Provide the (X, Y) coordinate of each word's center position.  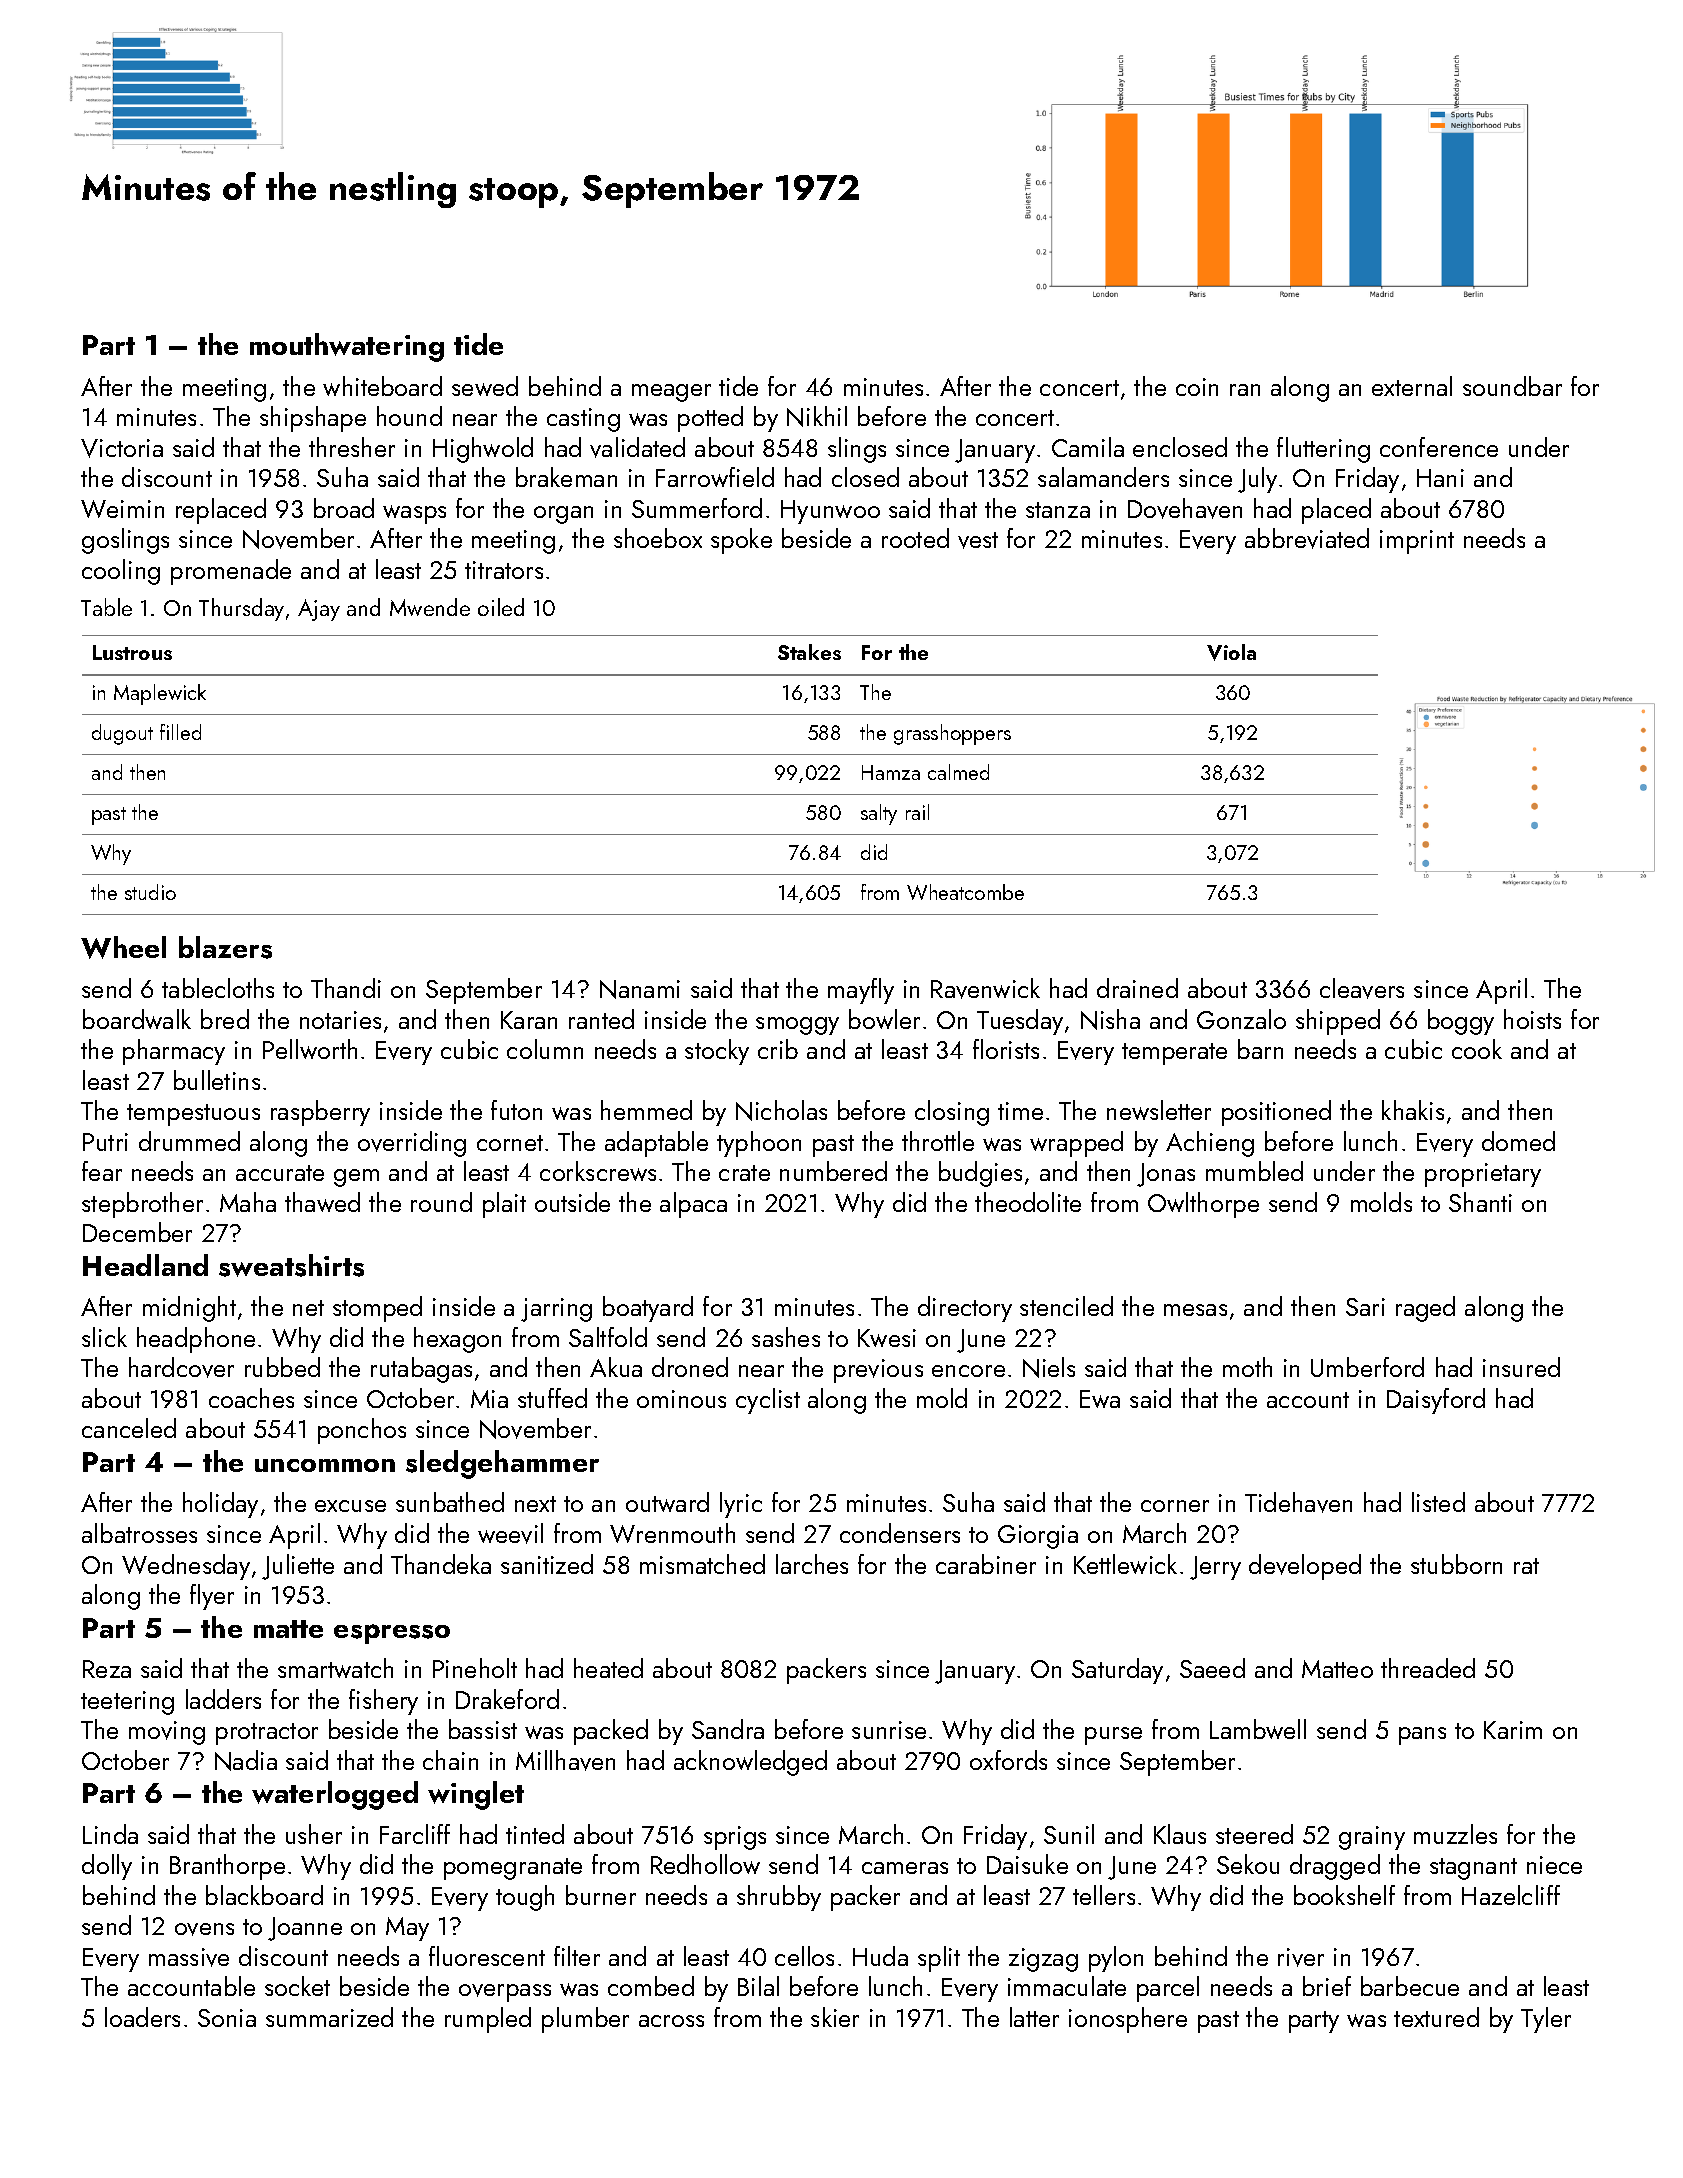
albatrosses (139, 1533)
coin (1197, 387)
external (1412, 386)
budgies (980, 1174)
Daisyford (1436, 1401)
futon (516, 1110)
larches (812, 1564)
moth (1247, 1367)
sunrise (889, 1730)
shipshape (313, 419)
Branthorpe (227, 1867)
